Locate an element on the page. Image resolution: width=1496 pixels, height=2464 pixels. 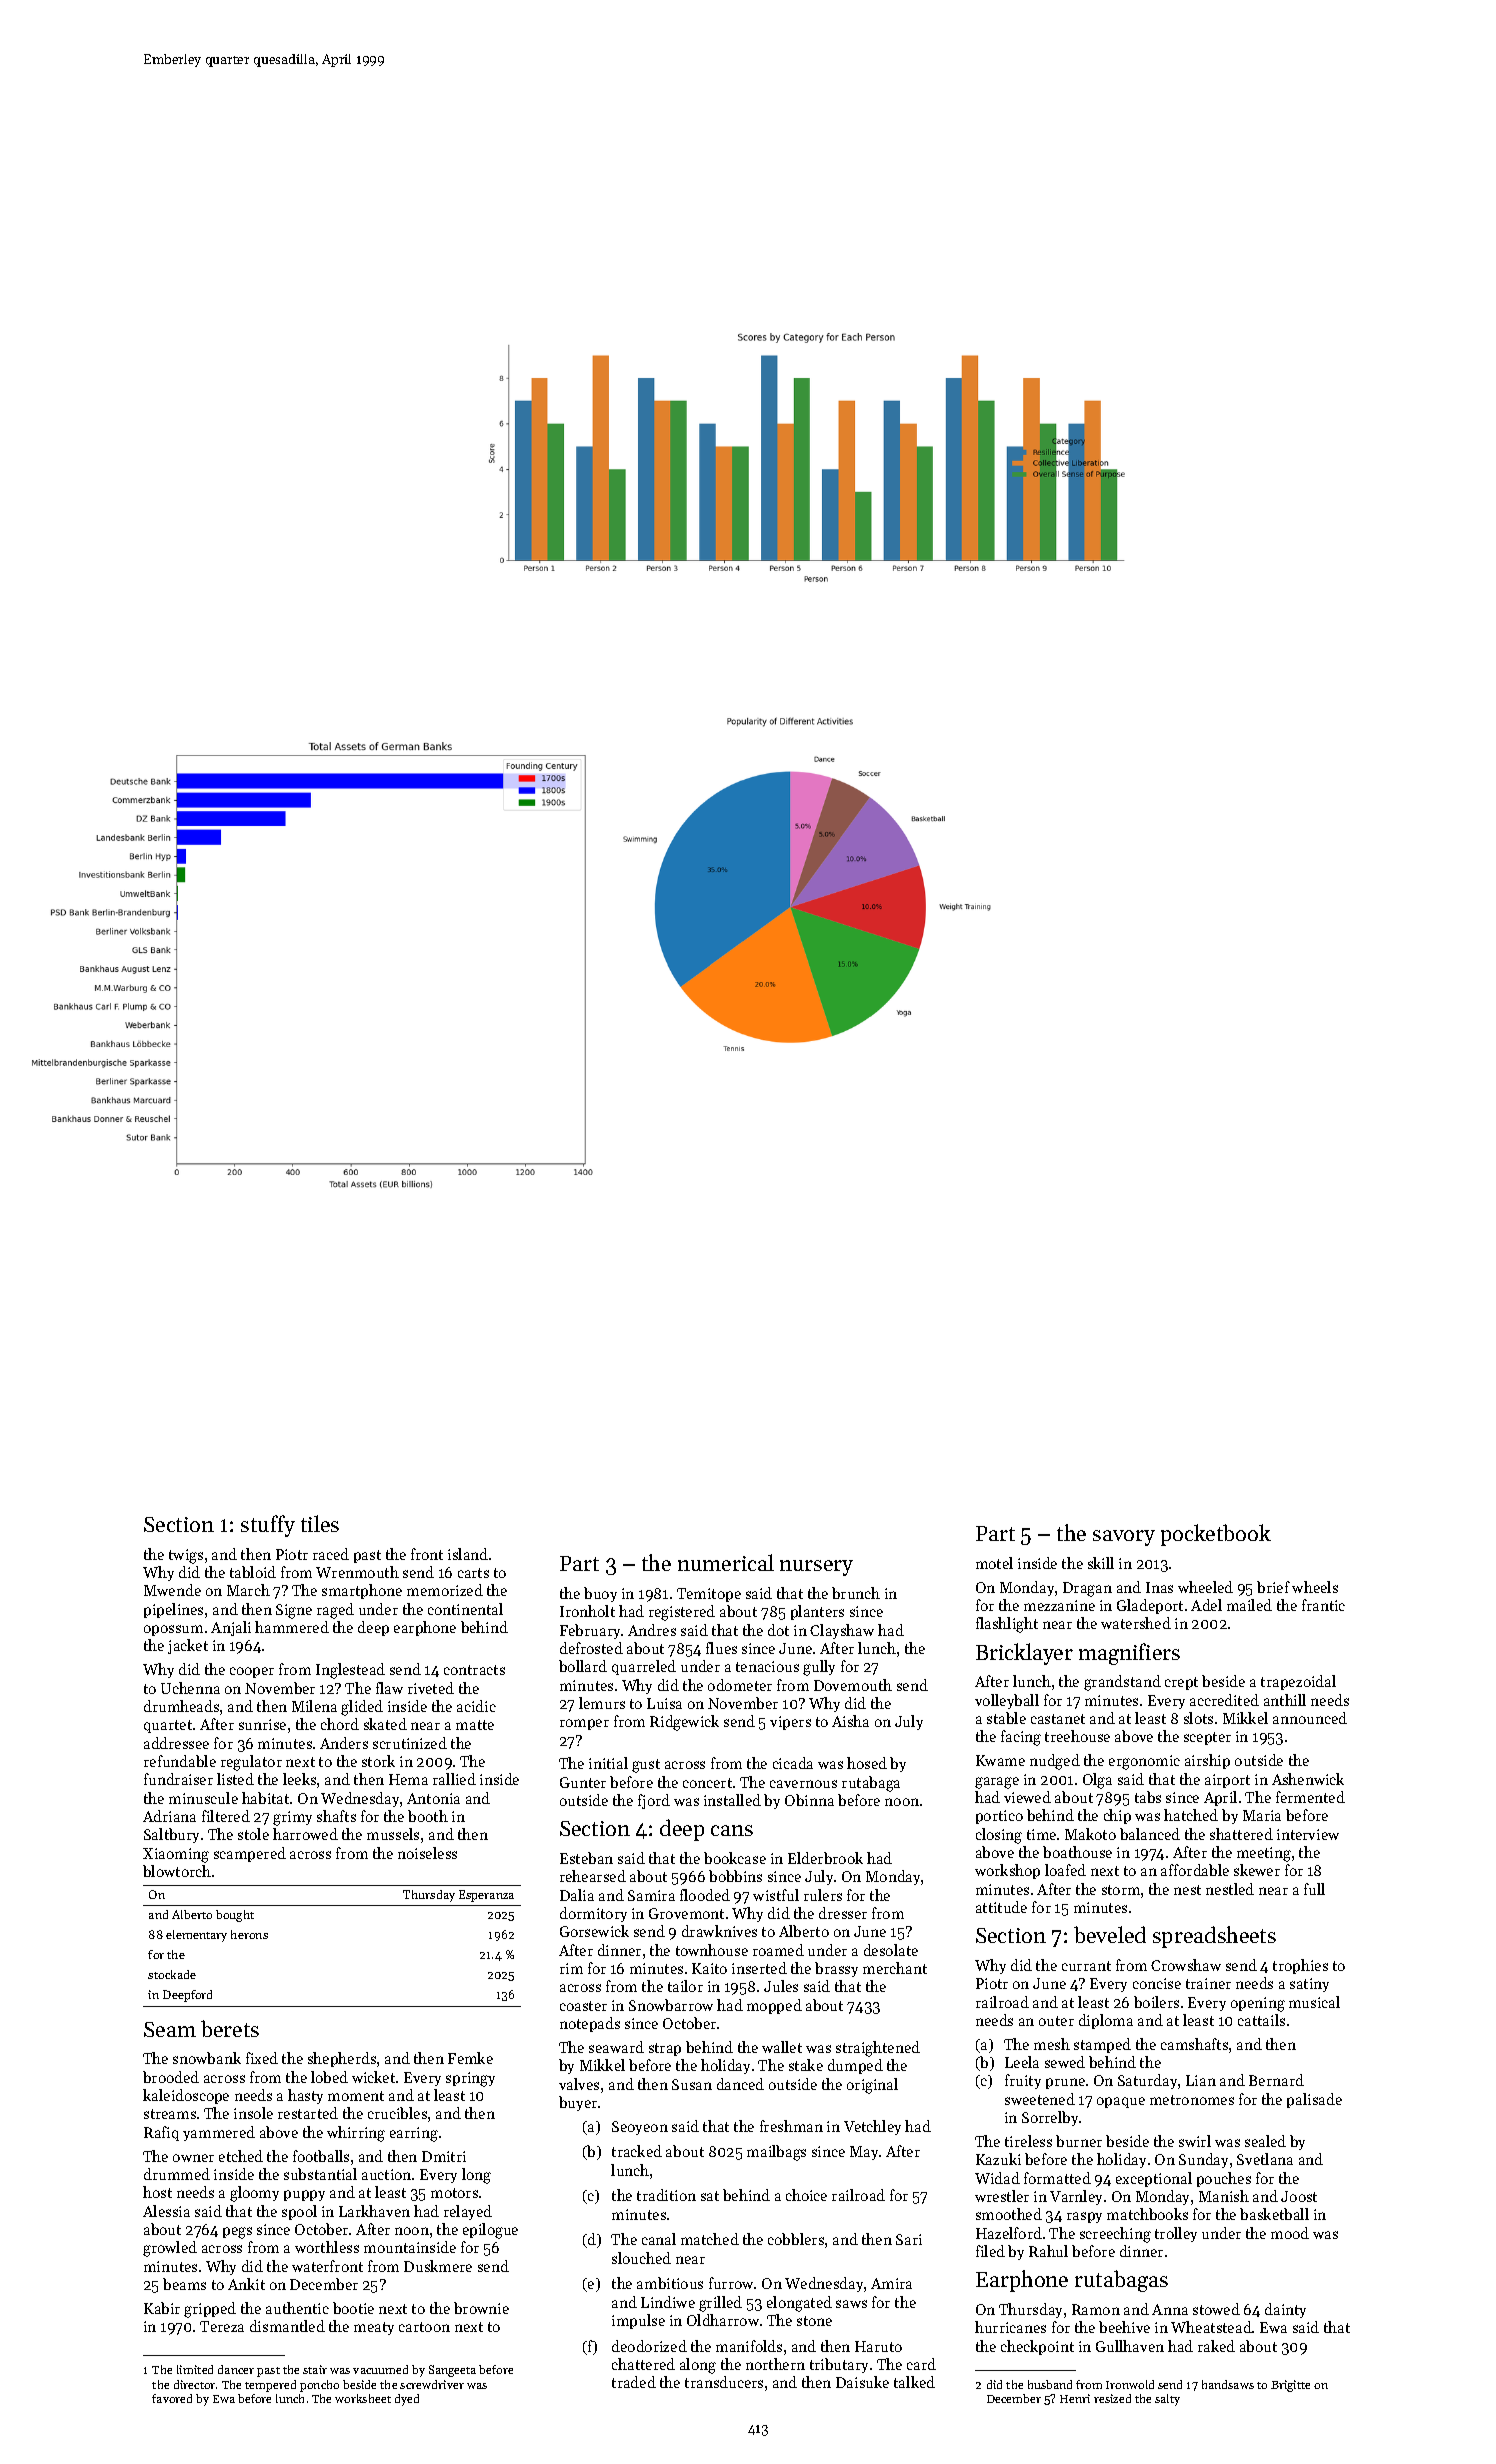
scepter is located at coordinates (1207, 1738).
